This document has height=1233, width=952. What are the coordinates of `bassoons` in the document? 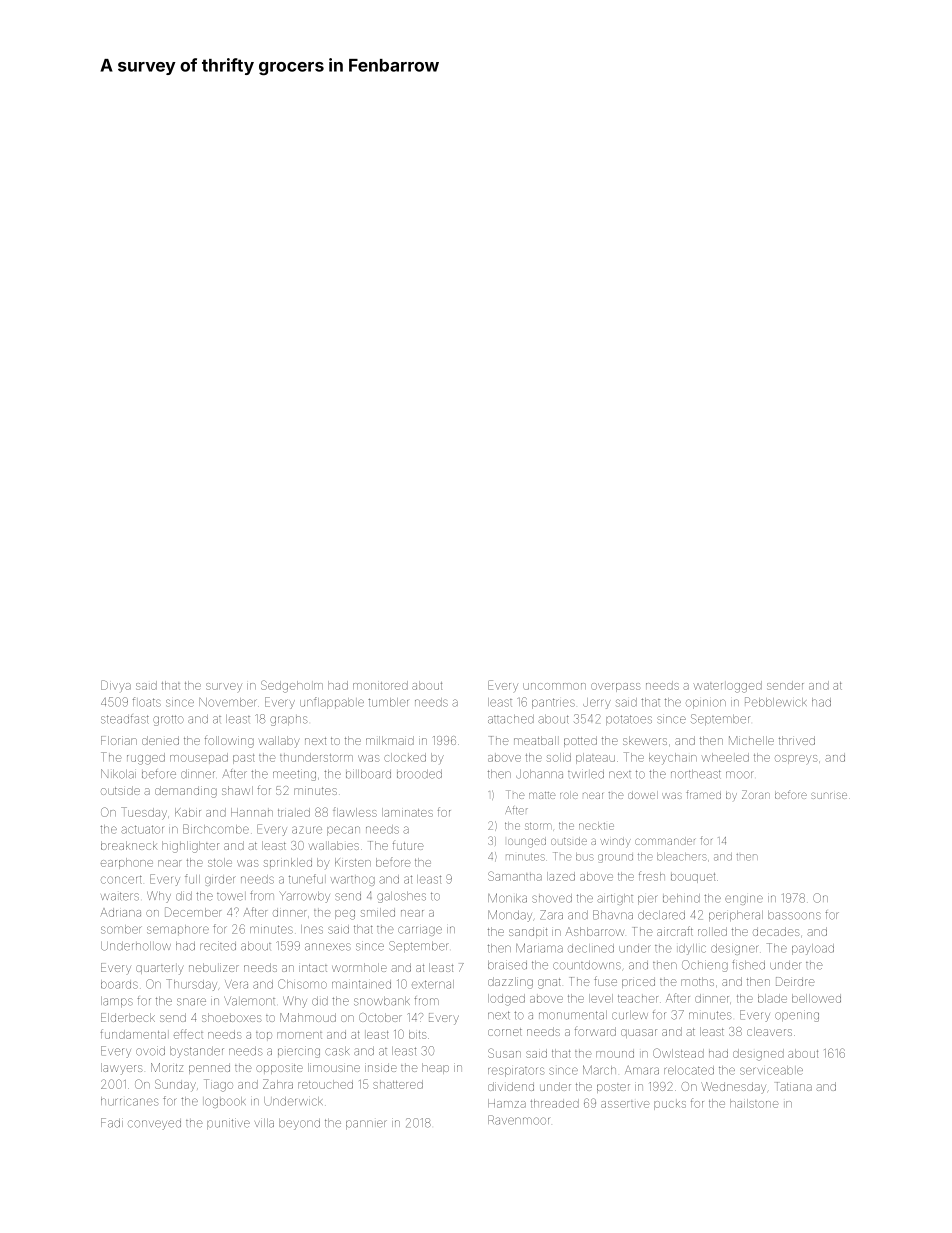 It's located at (794, 915).
